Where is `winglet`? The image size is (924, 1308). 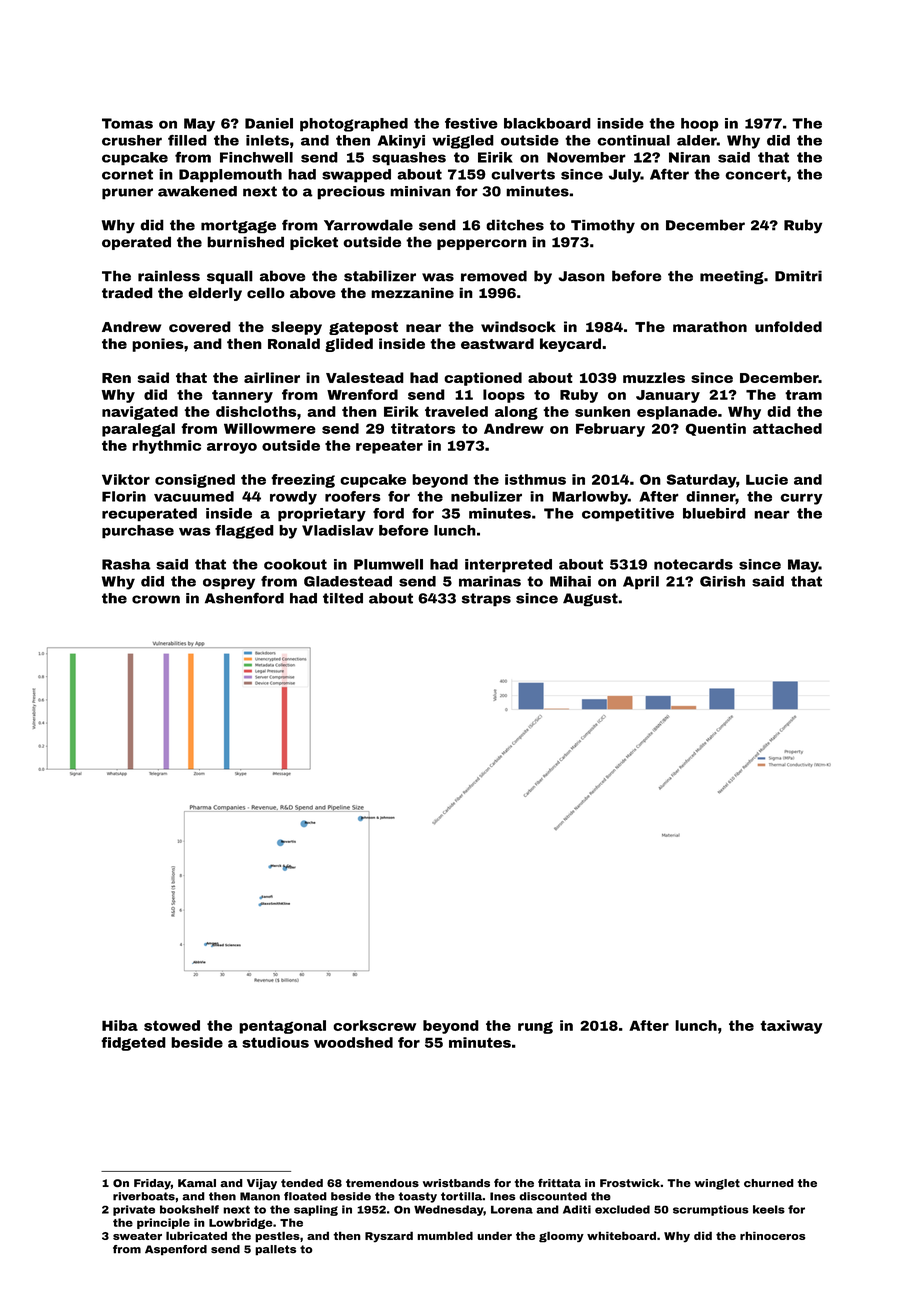
winglet is located at coordinates (717, 1184).
